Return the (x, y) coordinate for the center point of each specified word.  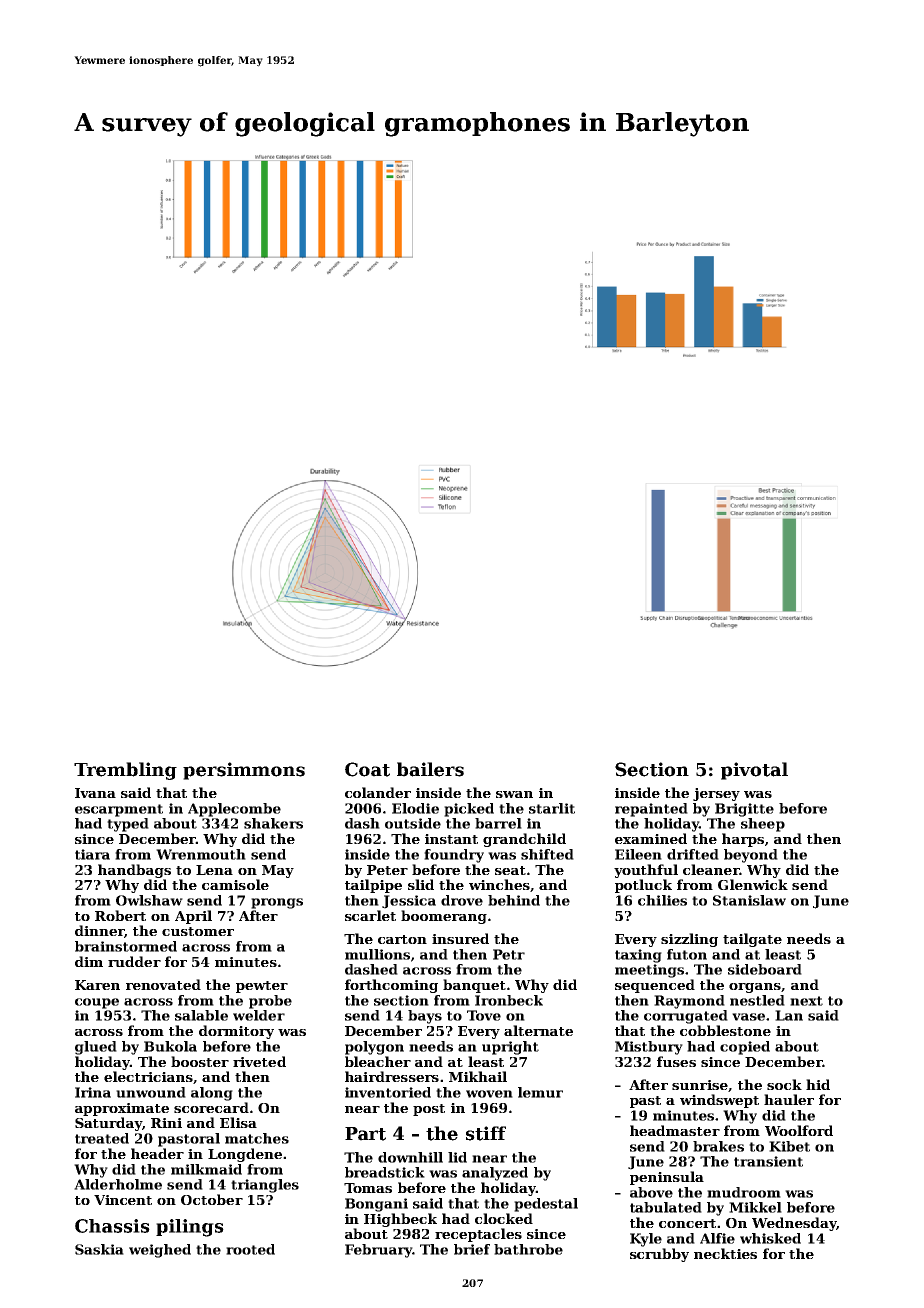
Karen (97, 985)
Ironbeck (509, 1000)
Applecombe (234, 810)
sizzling (689, 940)
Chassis (112, 1226)
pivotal (754, 771)
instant (451, 839)
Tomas (368, 1188)
